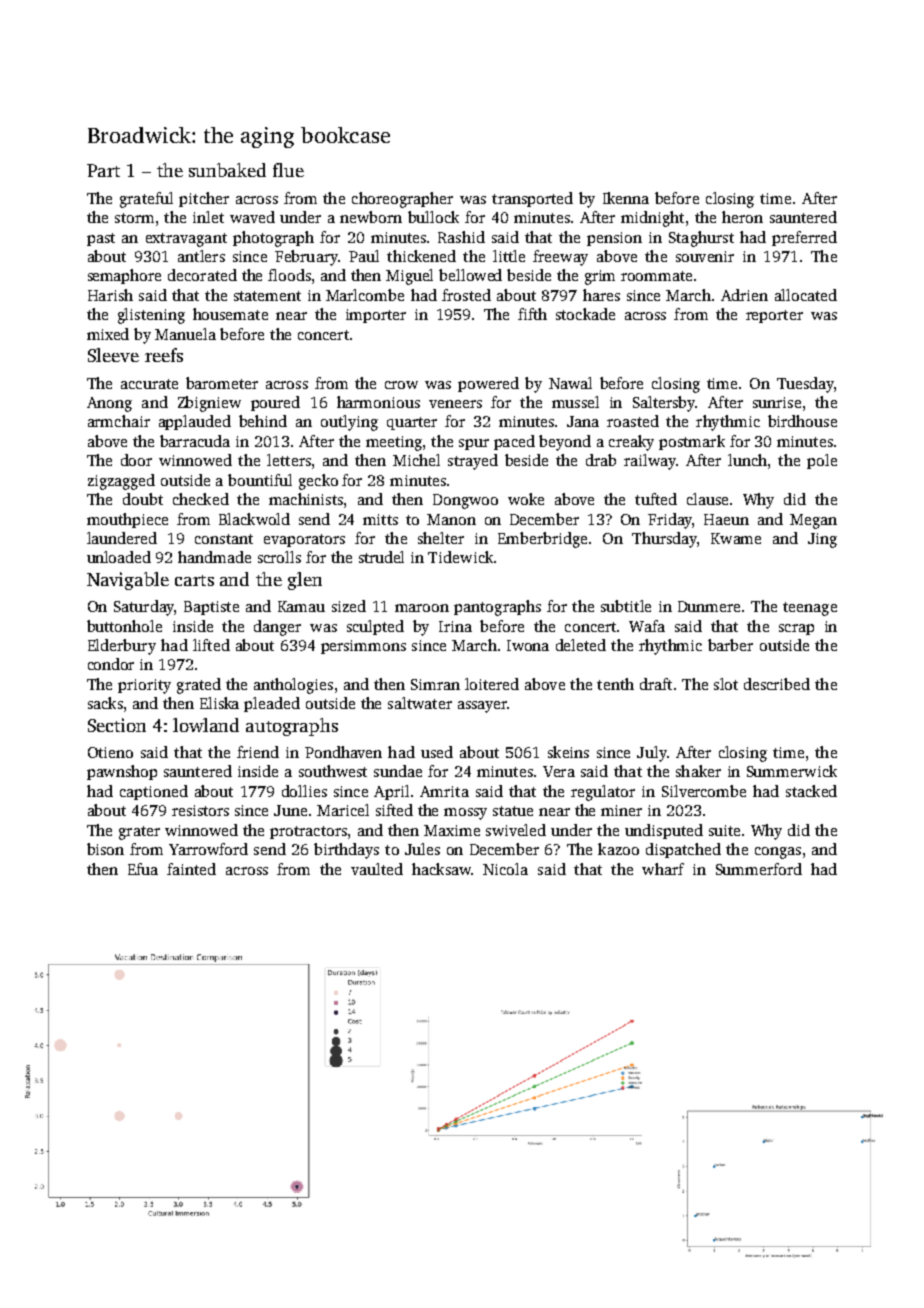  Describe the element at coordinates (441, 869) in the screenshot. I see `hacksaw` at that location.
